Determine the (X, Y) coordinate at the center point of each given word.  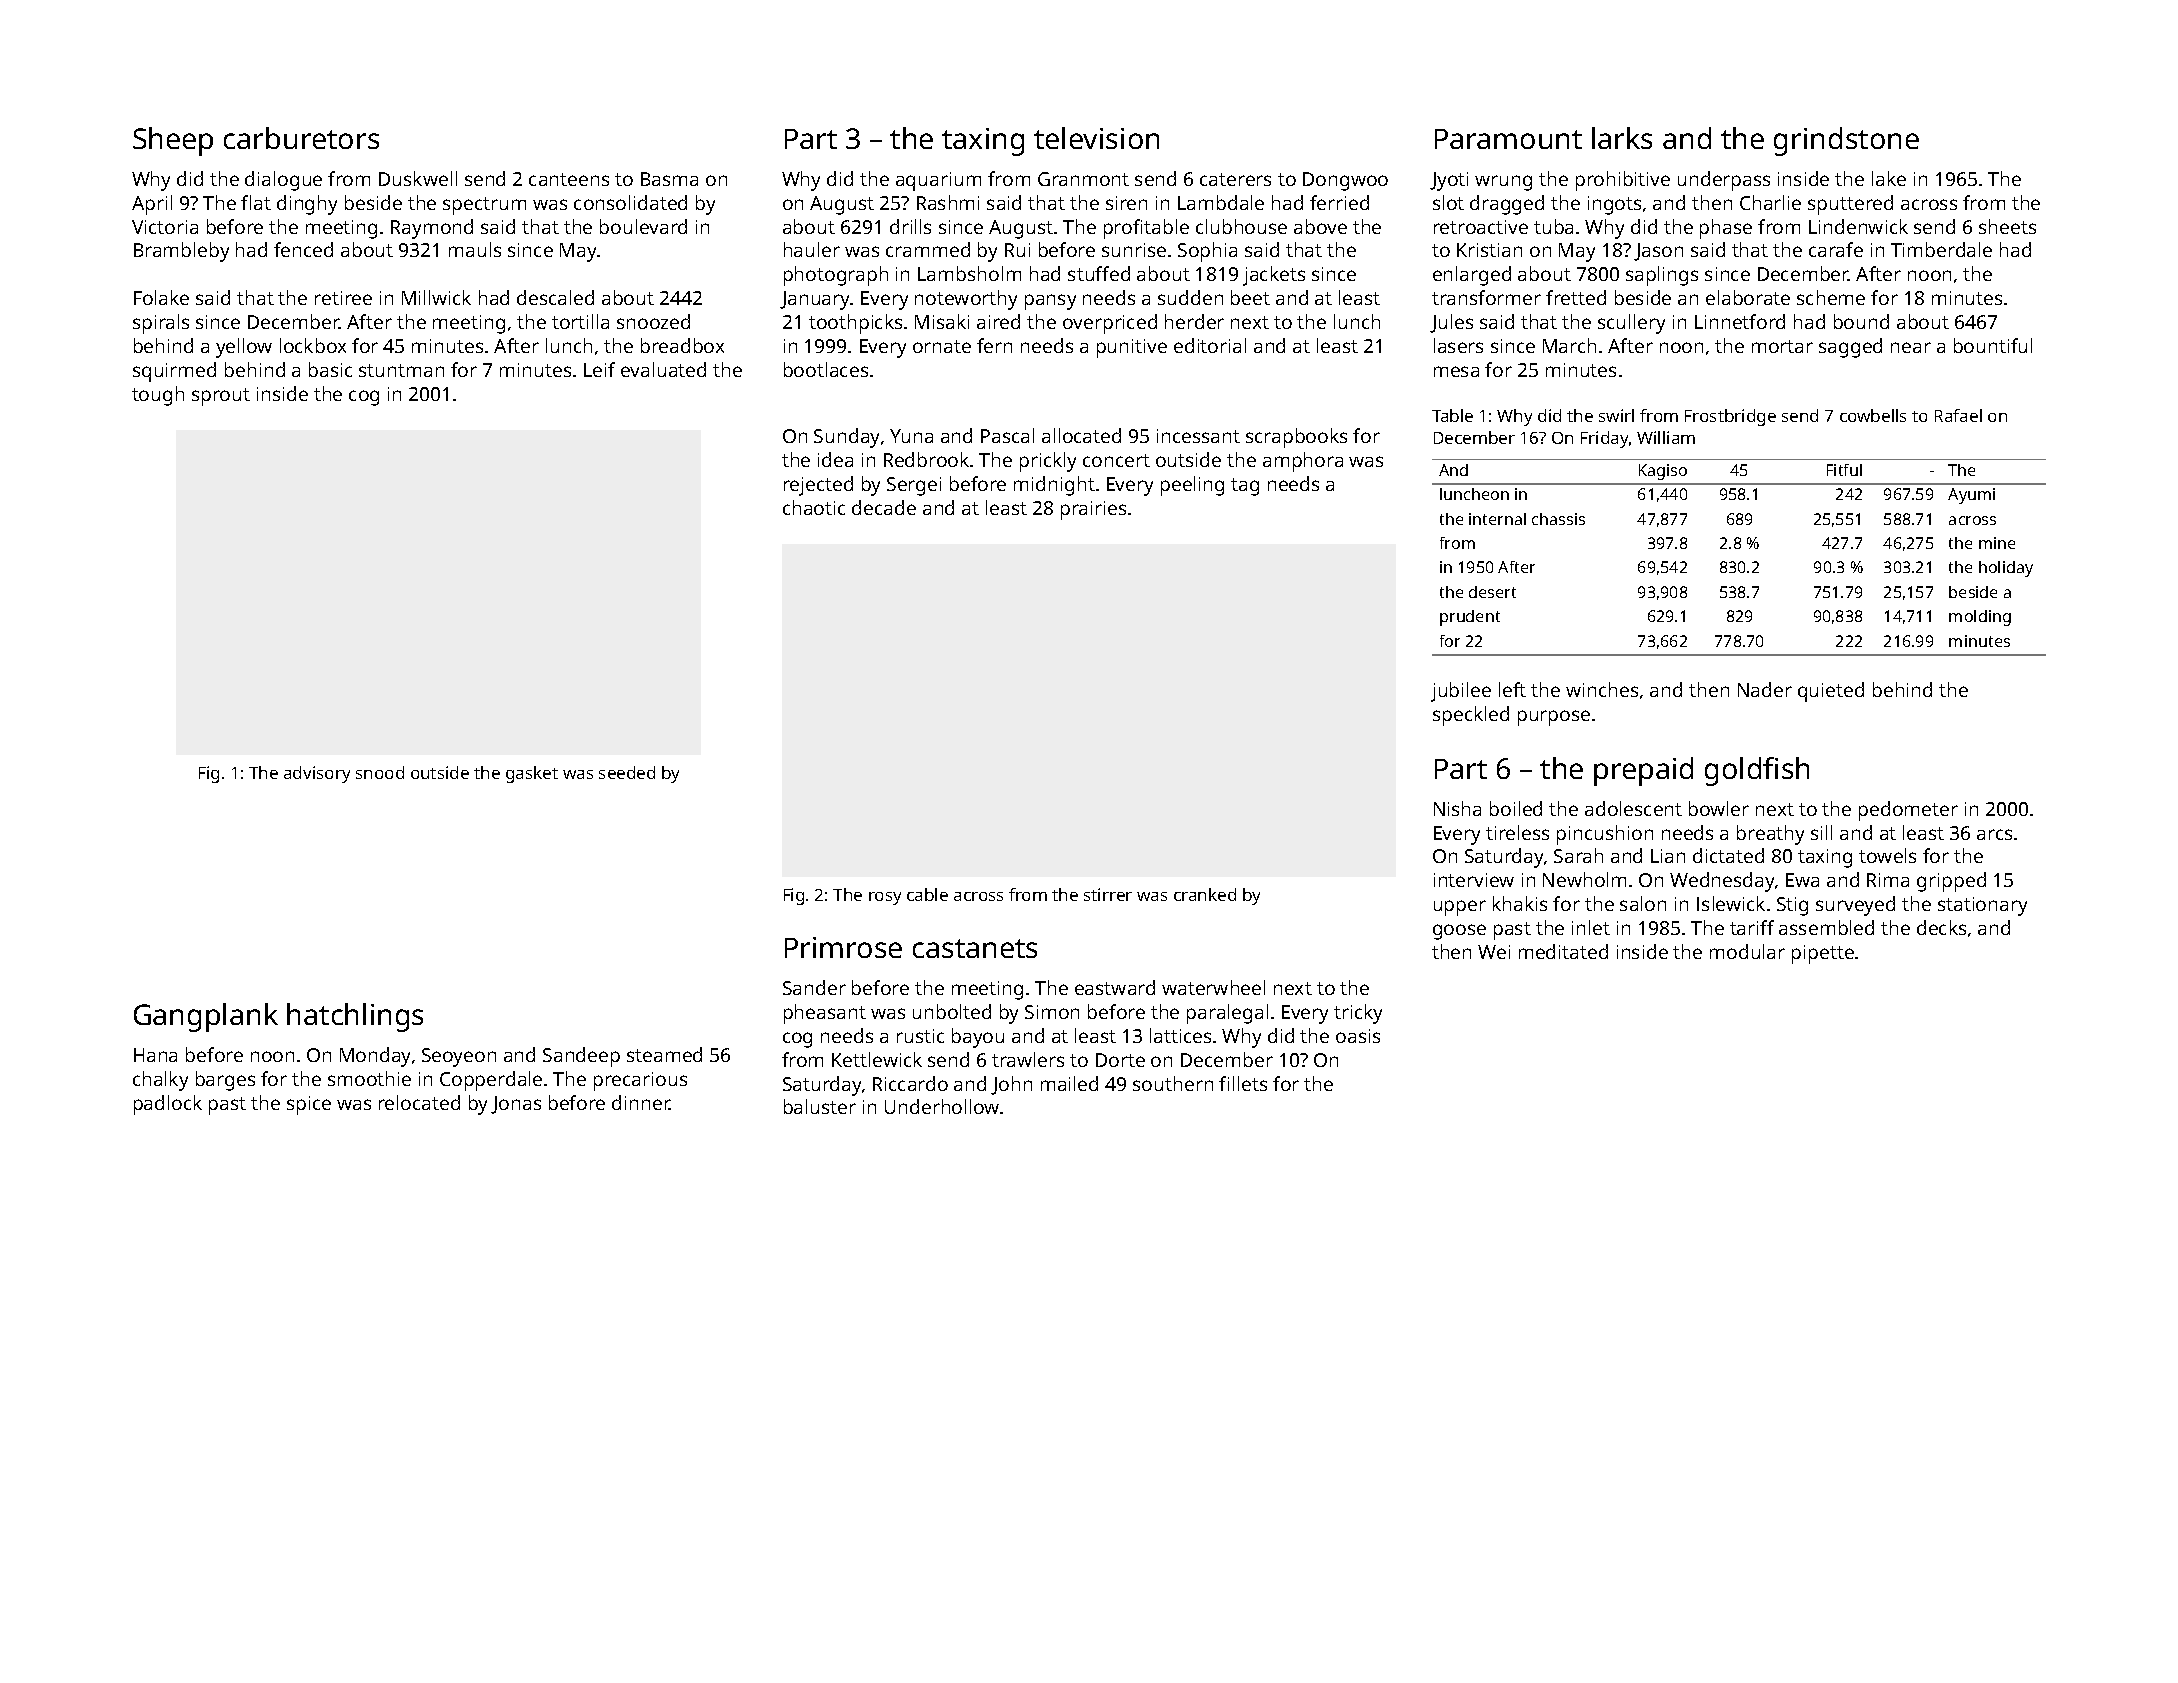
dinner (641, 1102)
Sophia (1207, 252)
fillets (1243, 1083)
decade (884, 507)
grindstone (1846, 141)
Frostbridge (1730, 417)
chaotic (814, 507)
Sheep (173, 141)
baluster (820, 1106)
